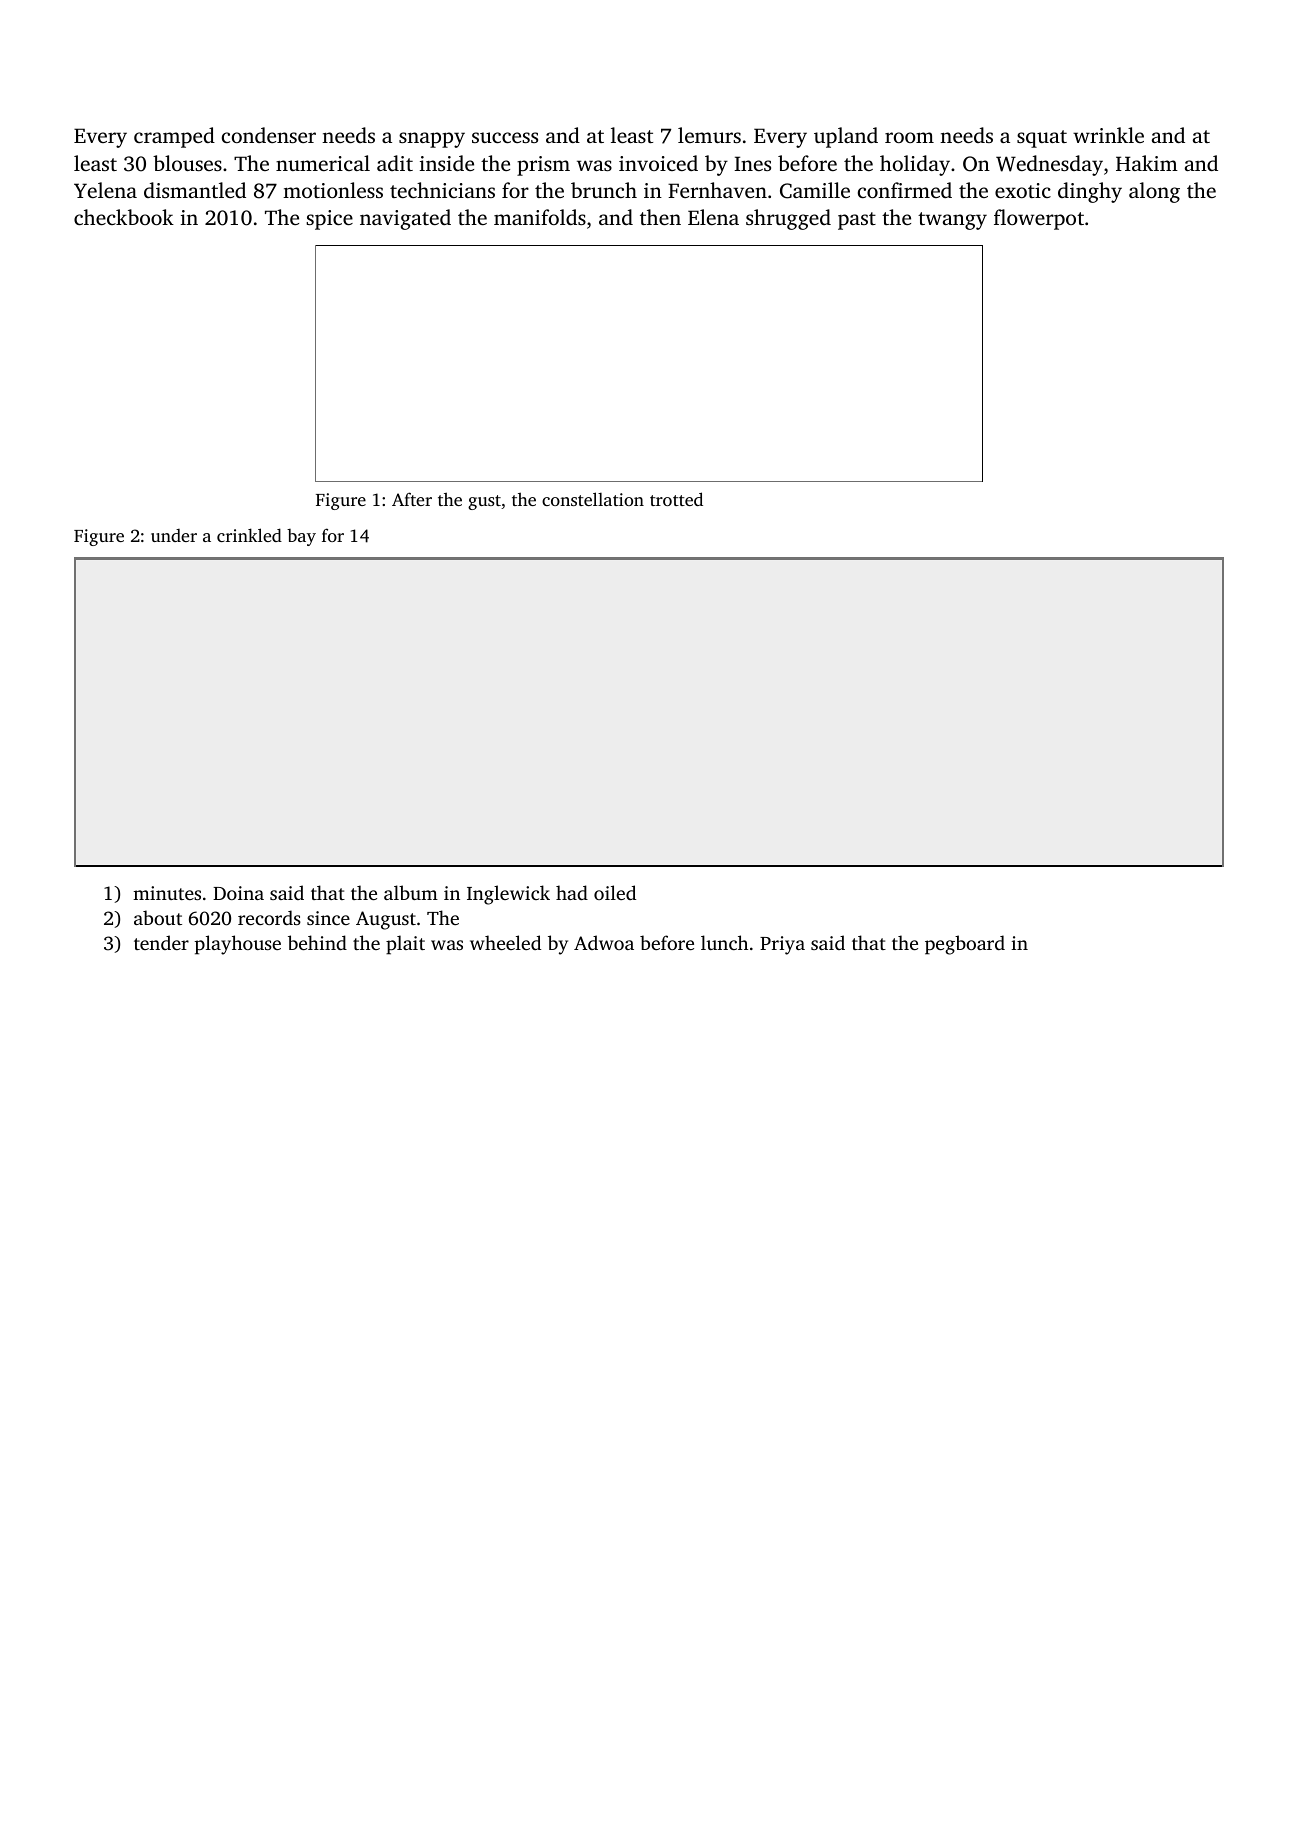 Image resolution: width=1298 pixels, height=1836 pixels. What do you see at coordinates (788, 219) in the screenshot?
I see `shrugged` at bounding box center [788, 219].
